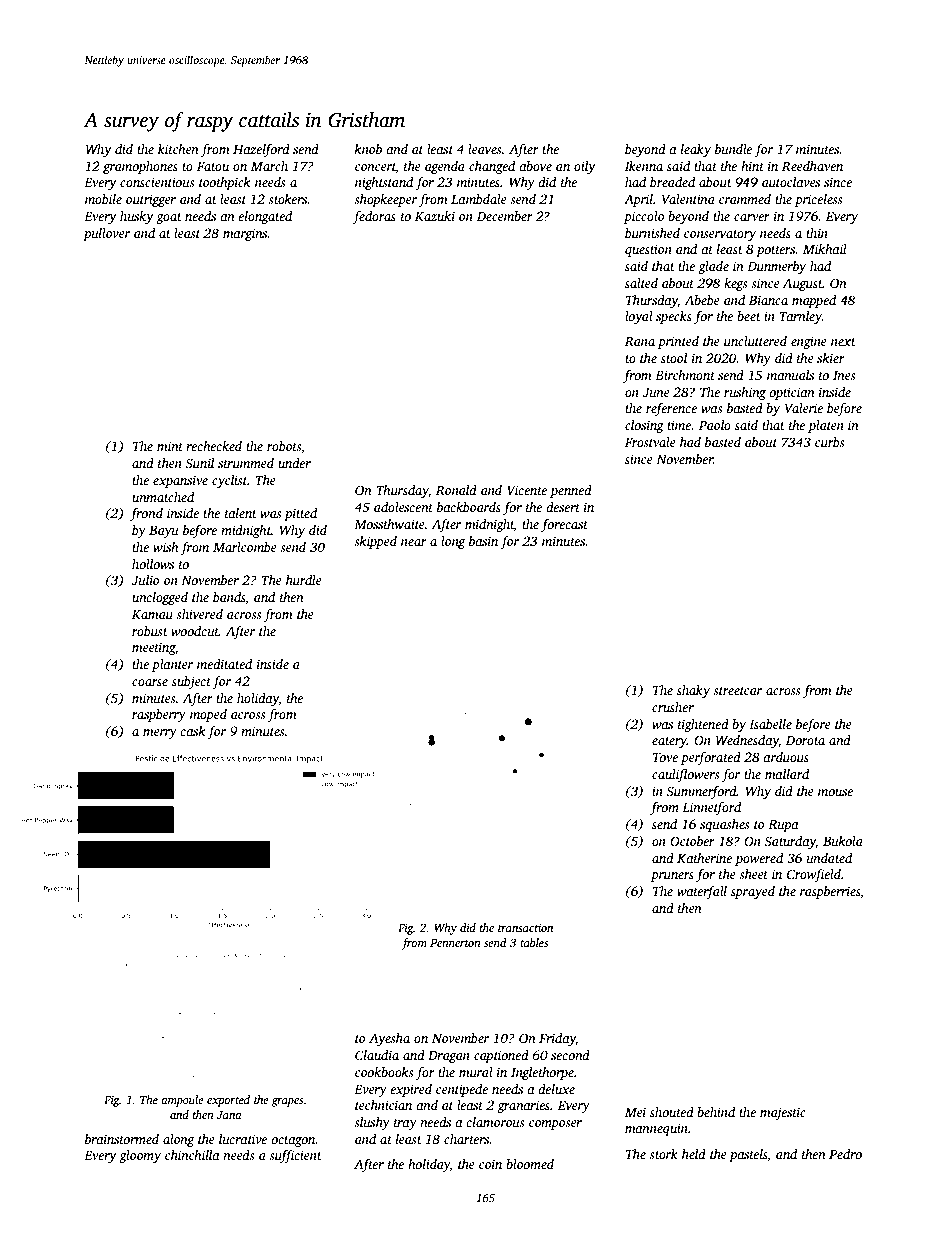  Describe the element at coordinates (245, 234) in the screenshot. I see `margins` at that location.
